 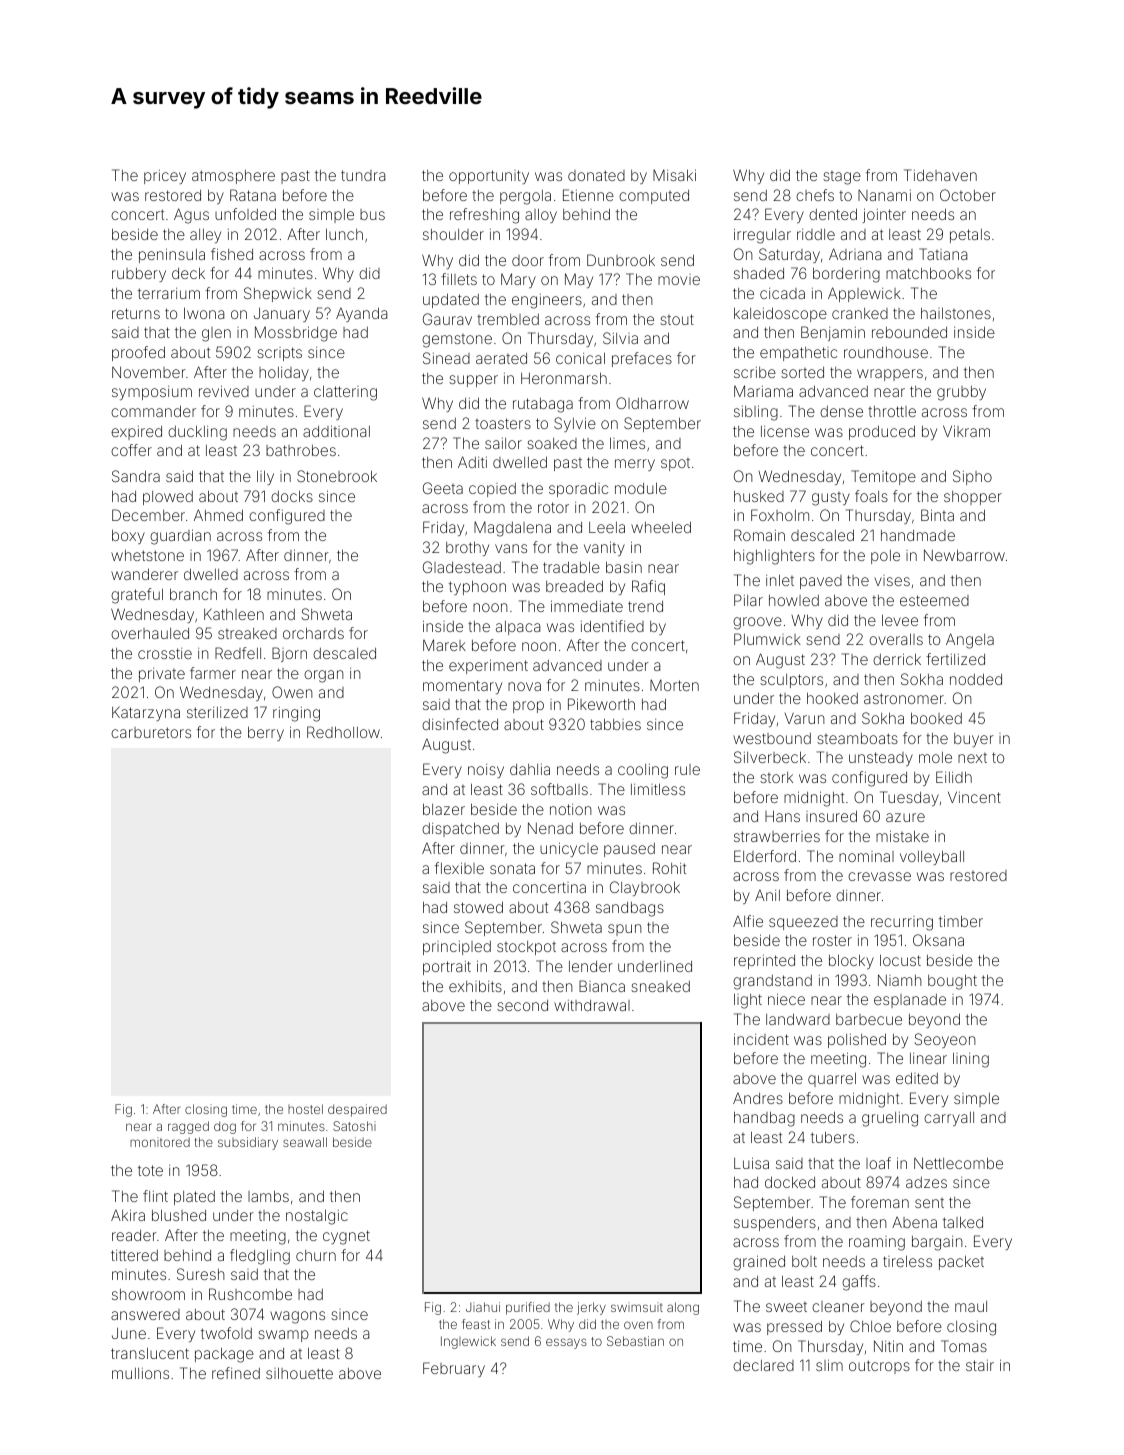 I want to click on atmosphere, so click(x=233, y=177).
